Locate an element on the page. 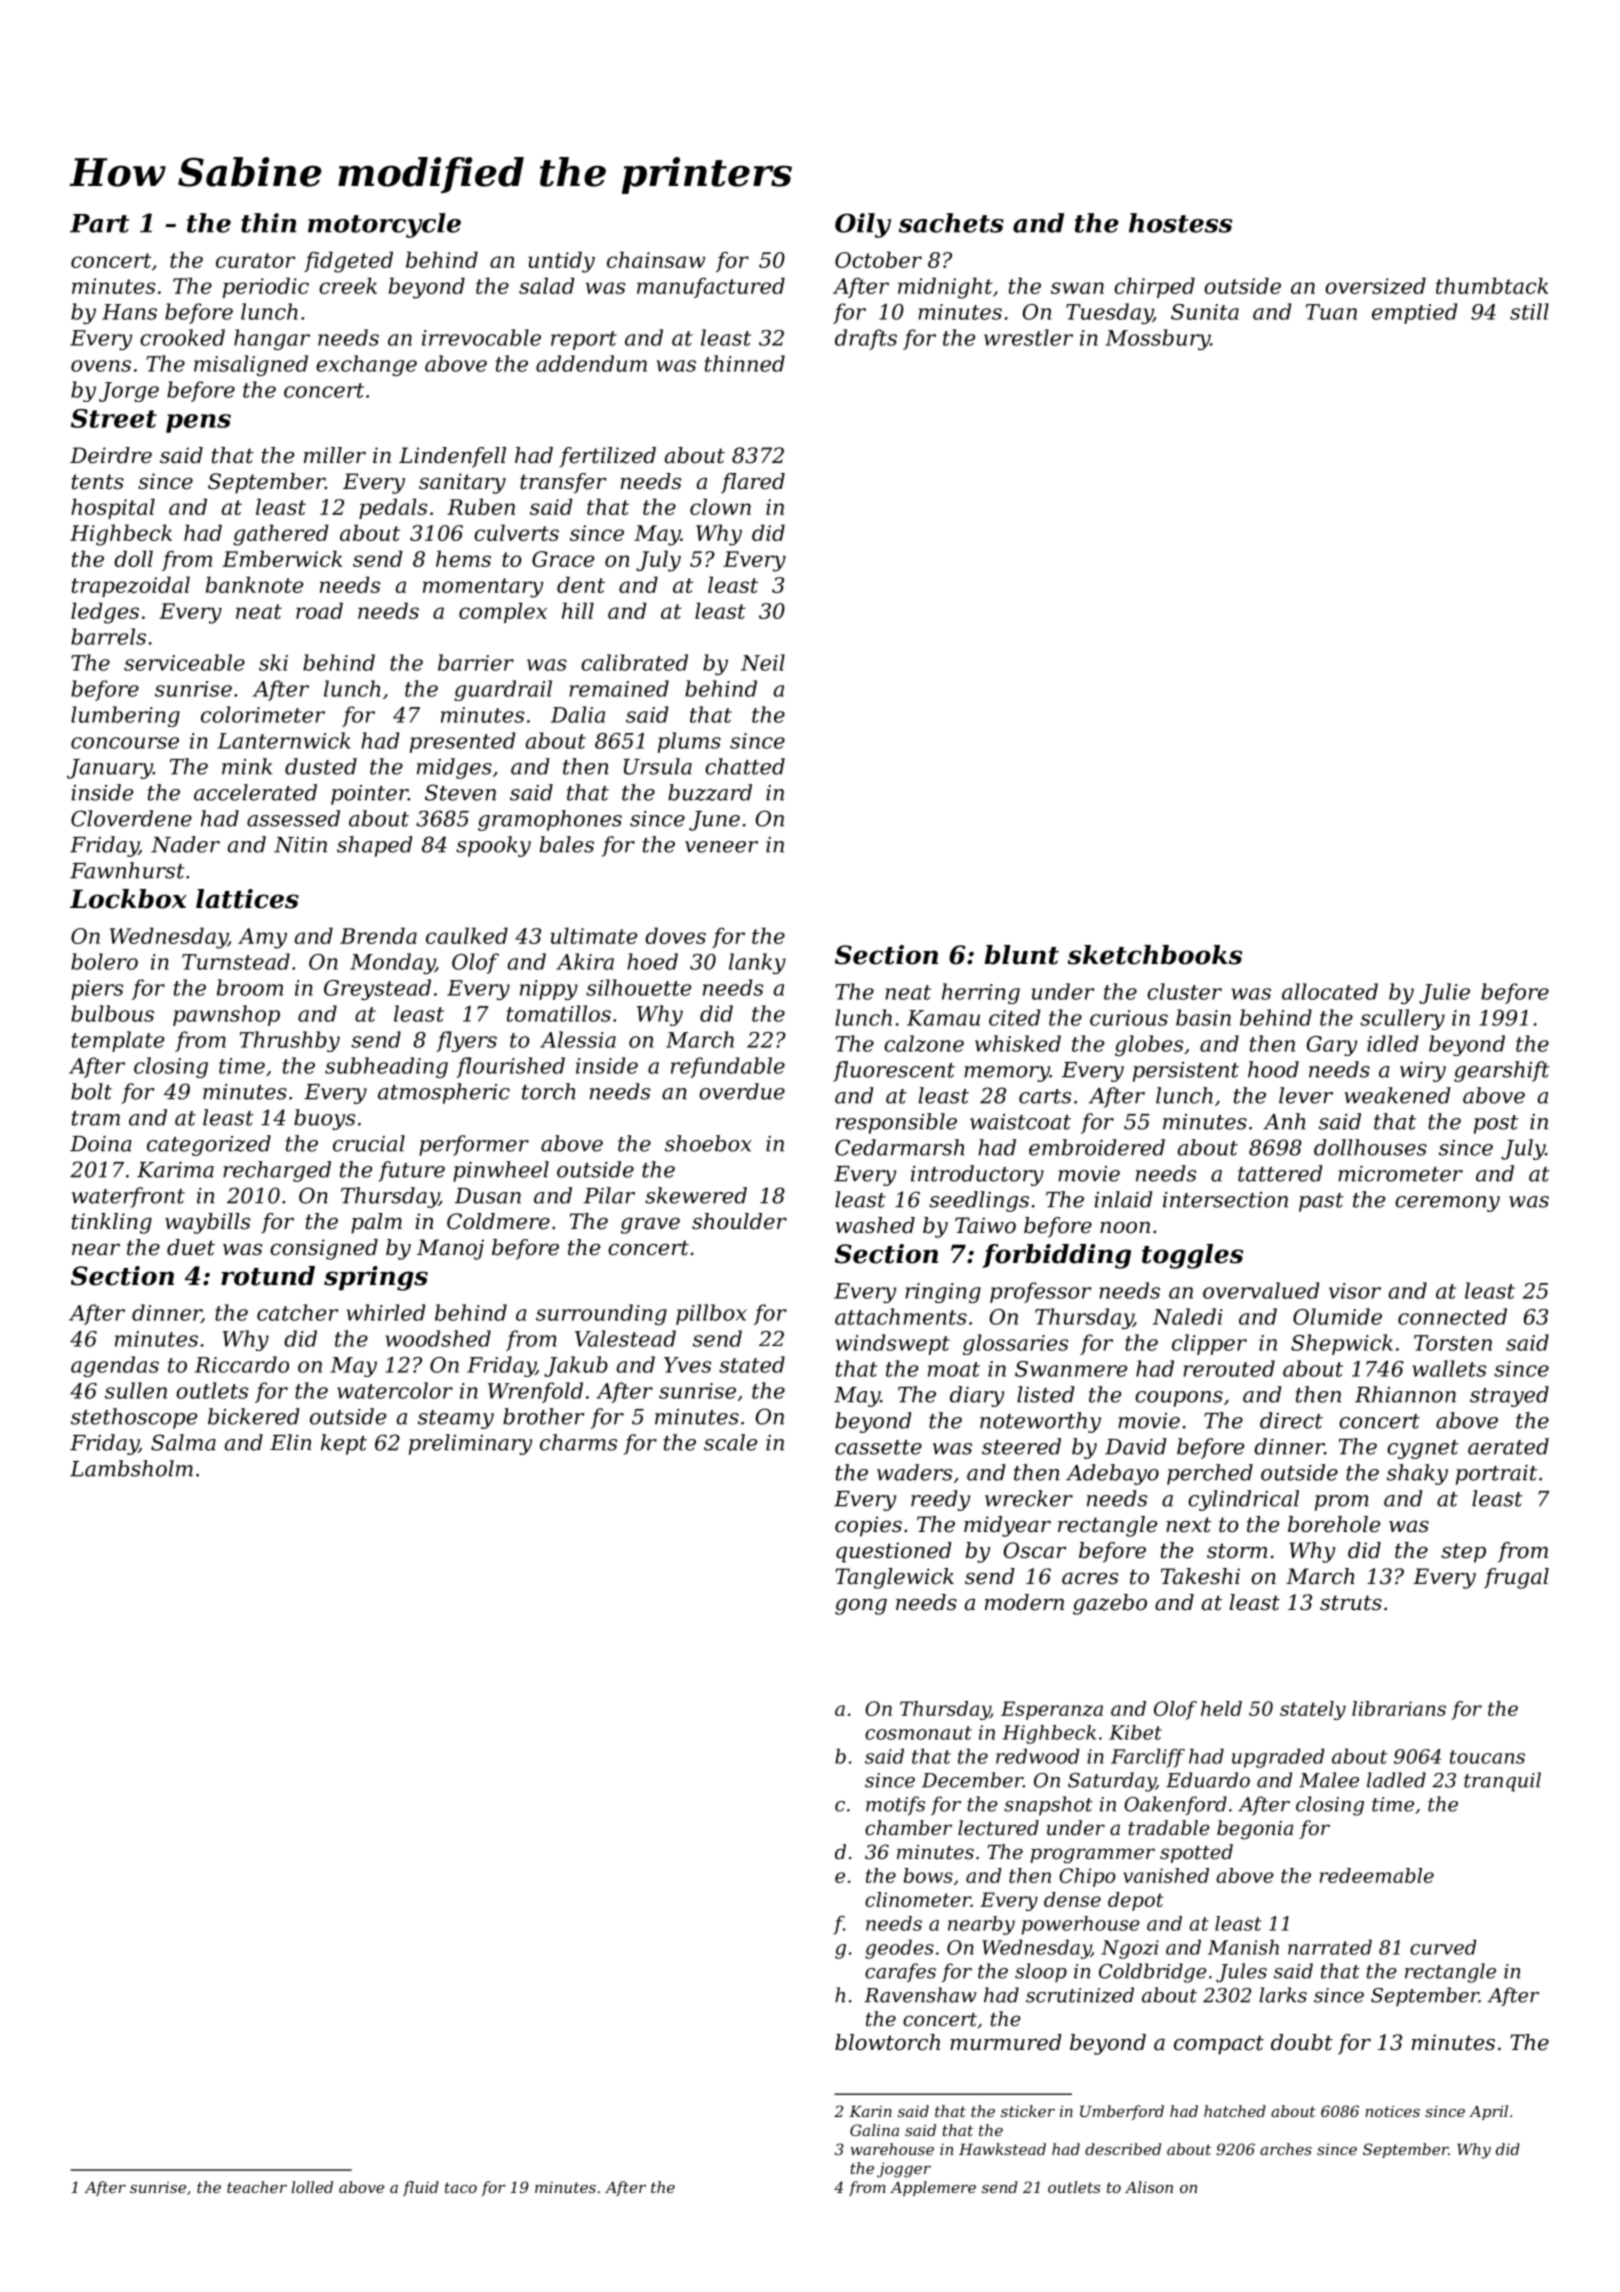  gong is located at coordinates (861, 1607).
